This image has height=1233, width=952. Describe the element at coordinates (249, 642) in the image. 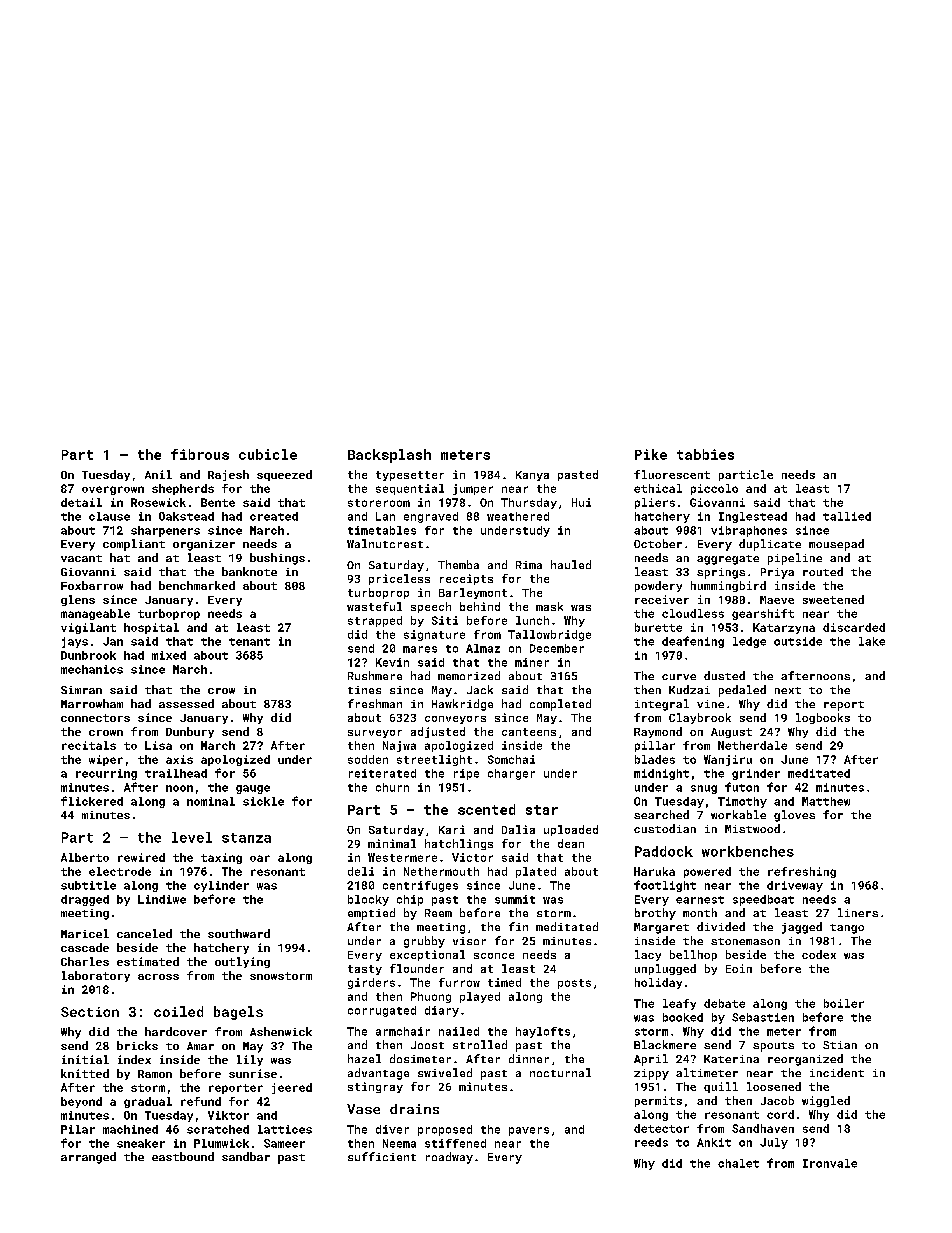

I see `tenant` at that location.
